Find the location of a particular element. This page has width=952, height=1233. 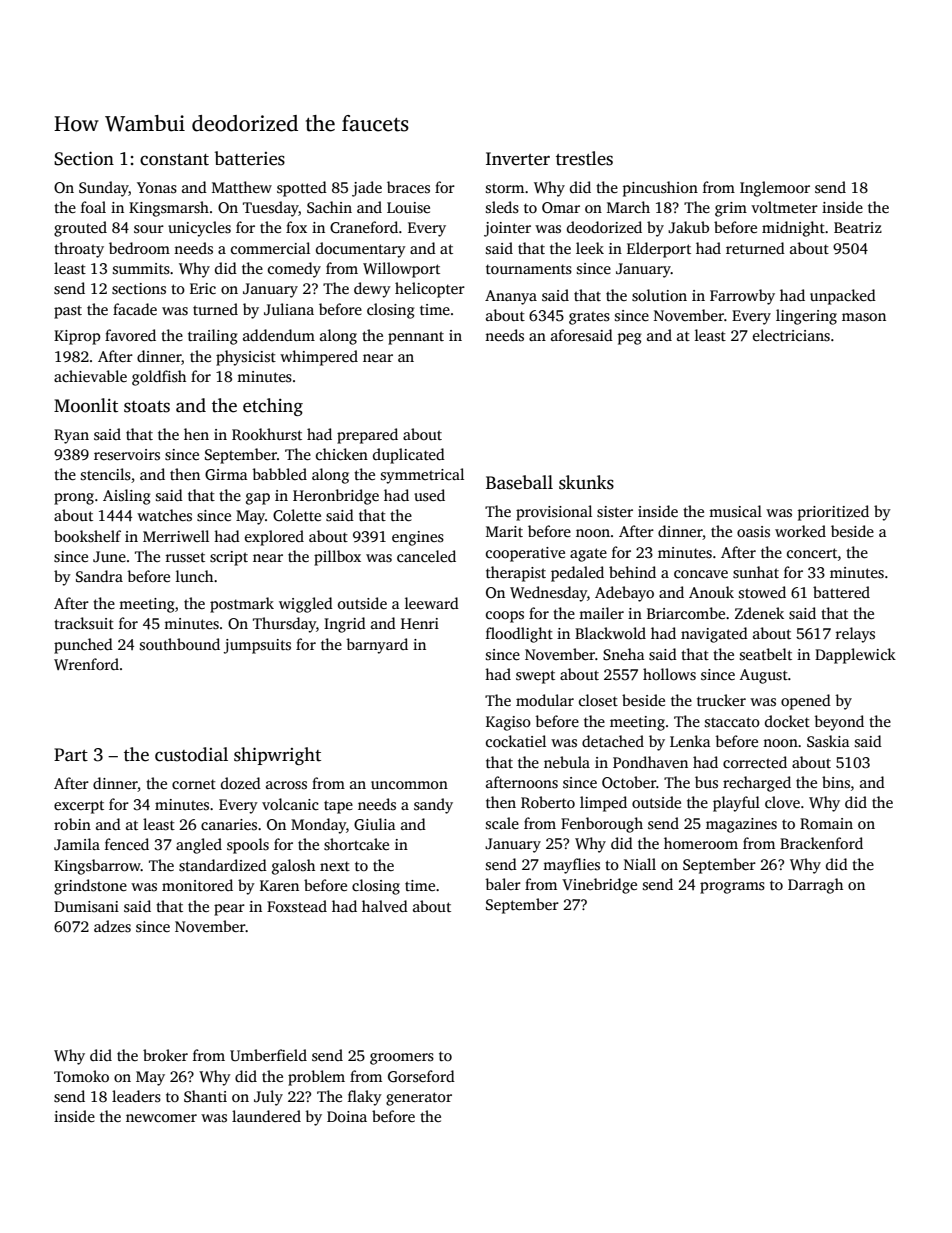

cornet is located at coordinates (194, 784).
